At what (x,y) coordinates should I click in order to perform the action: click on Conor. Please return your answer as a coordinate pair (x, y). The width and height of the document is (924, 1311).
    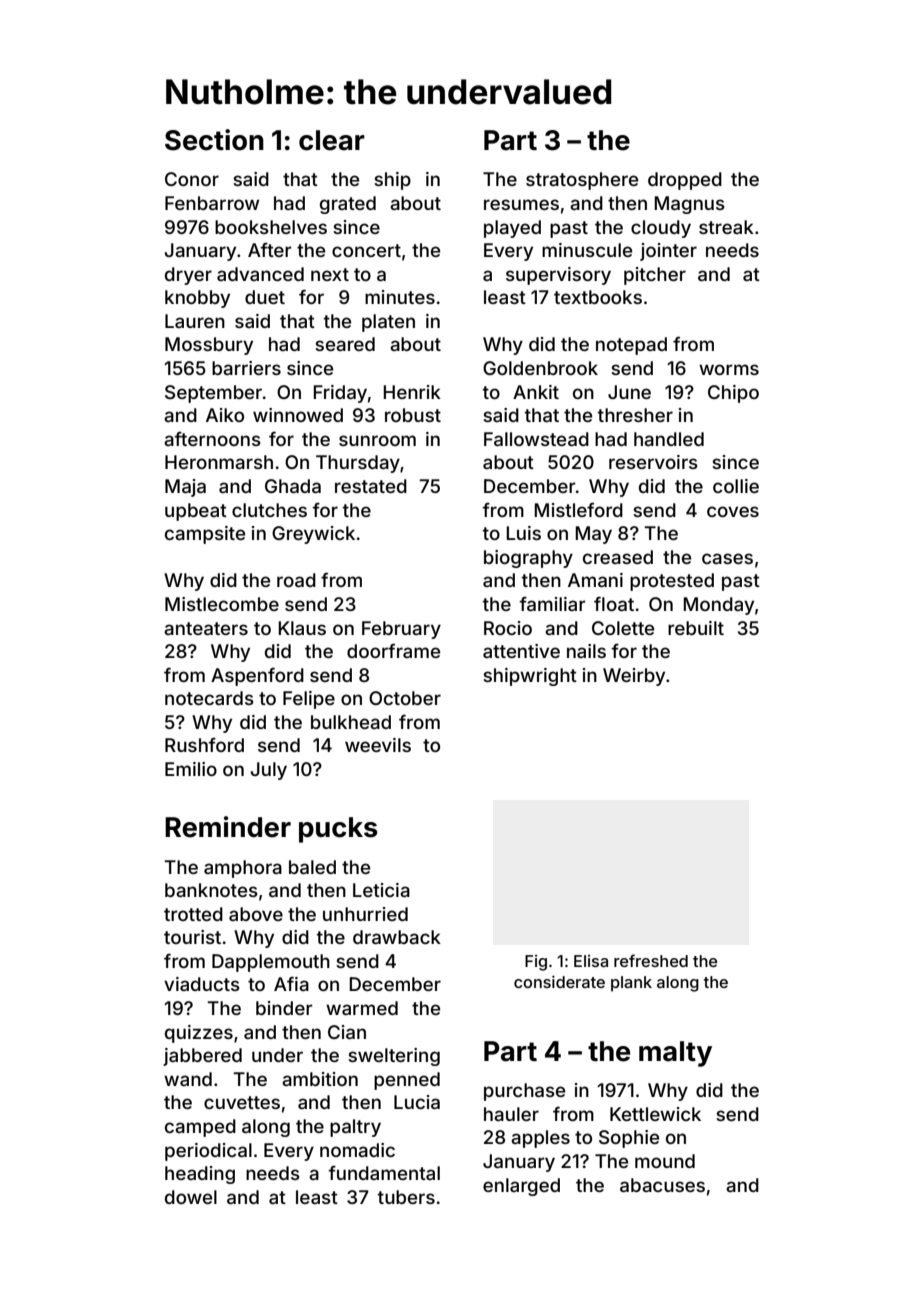
    Looking at the image, I should click on (192, 179).
